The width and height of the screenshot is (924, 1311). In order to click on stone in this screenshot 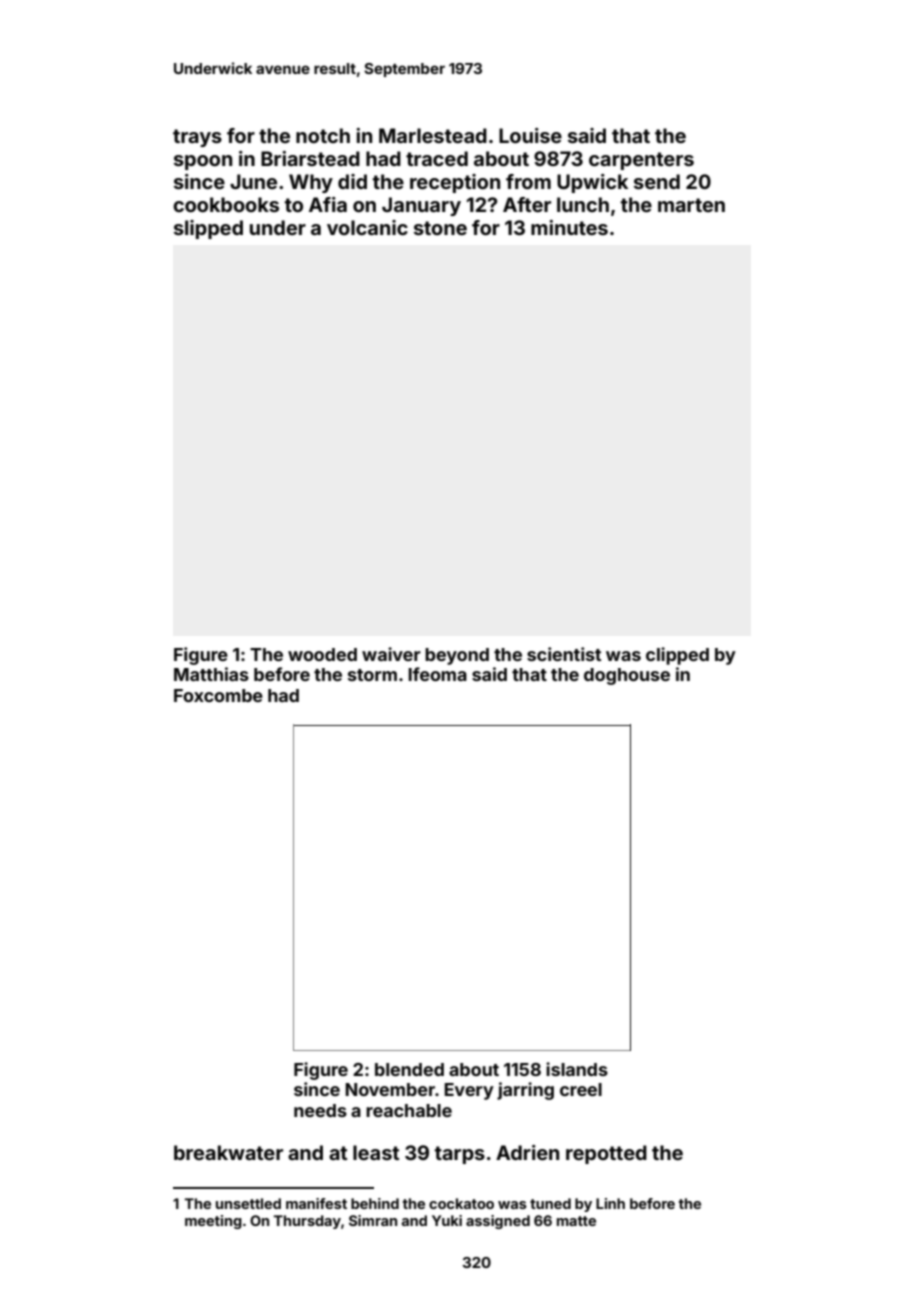, I will do `click(440, 228)`.
